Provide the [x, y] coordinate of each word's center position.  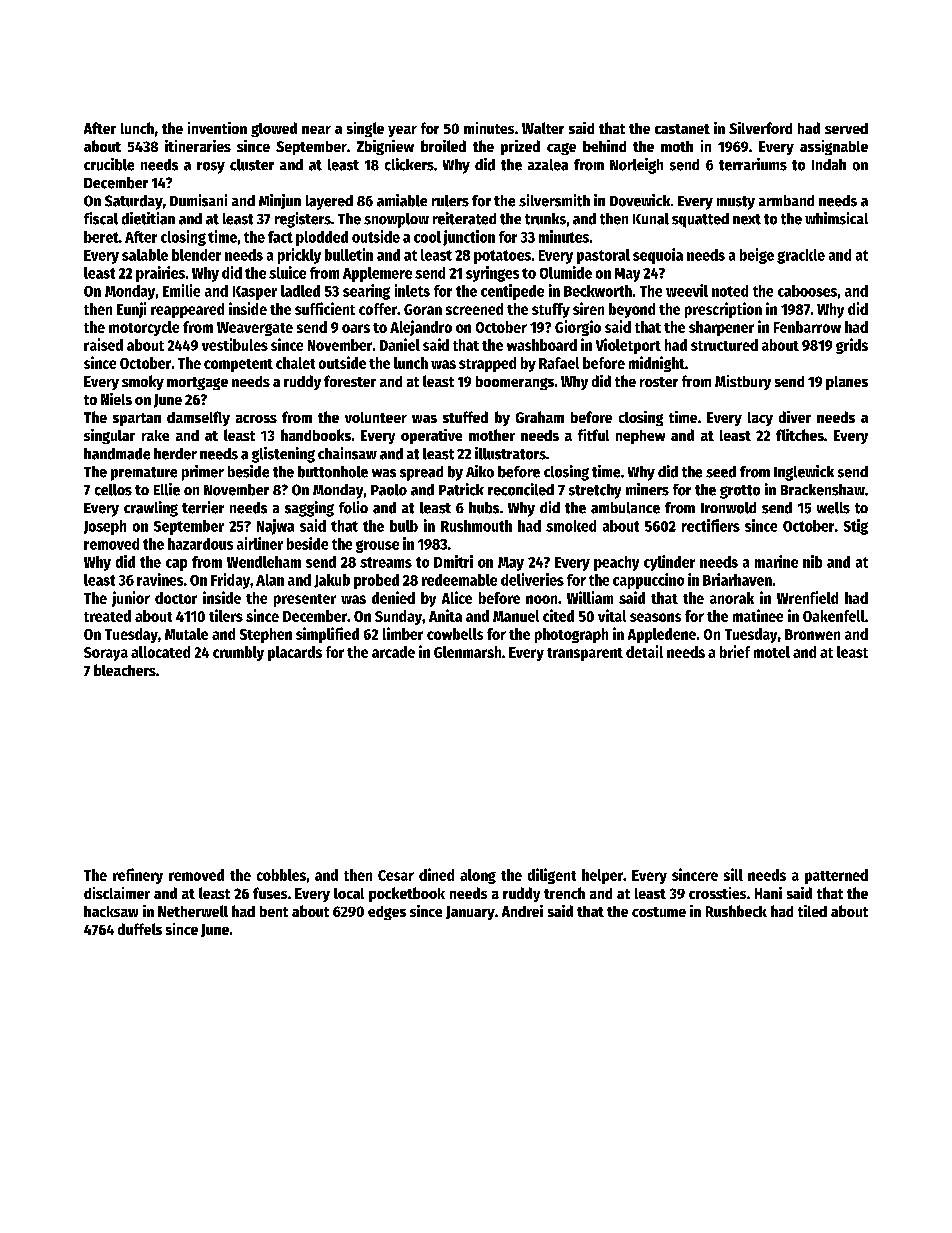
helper [602, 876]
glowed [274, 129]
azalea [548, 165]
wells [833, 508]
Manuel [516, 616]
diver [795, 417]
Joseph [105, 527]
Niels [116, 399]
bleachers [125, 670]
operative [431, 436]
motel [772, 652]
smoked [571, 526]
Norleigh [636, 166]
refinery [138, 876]
